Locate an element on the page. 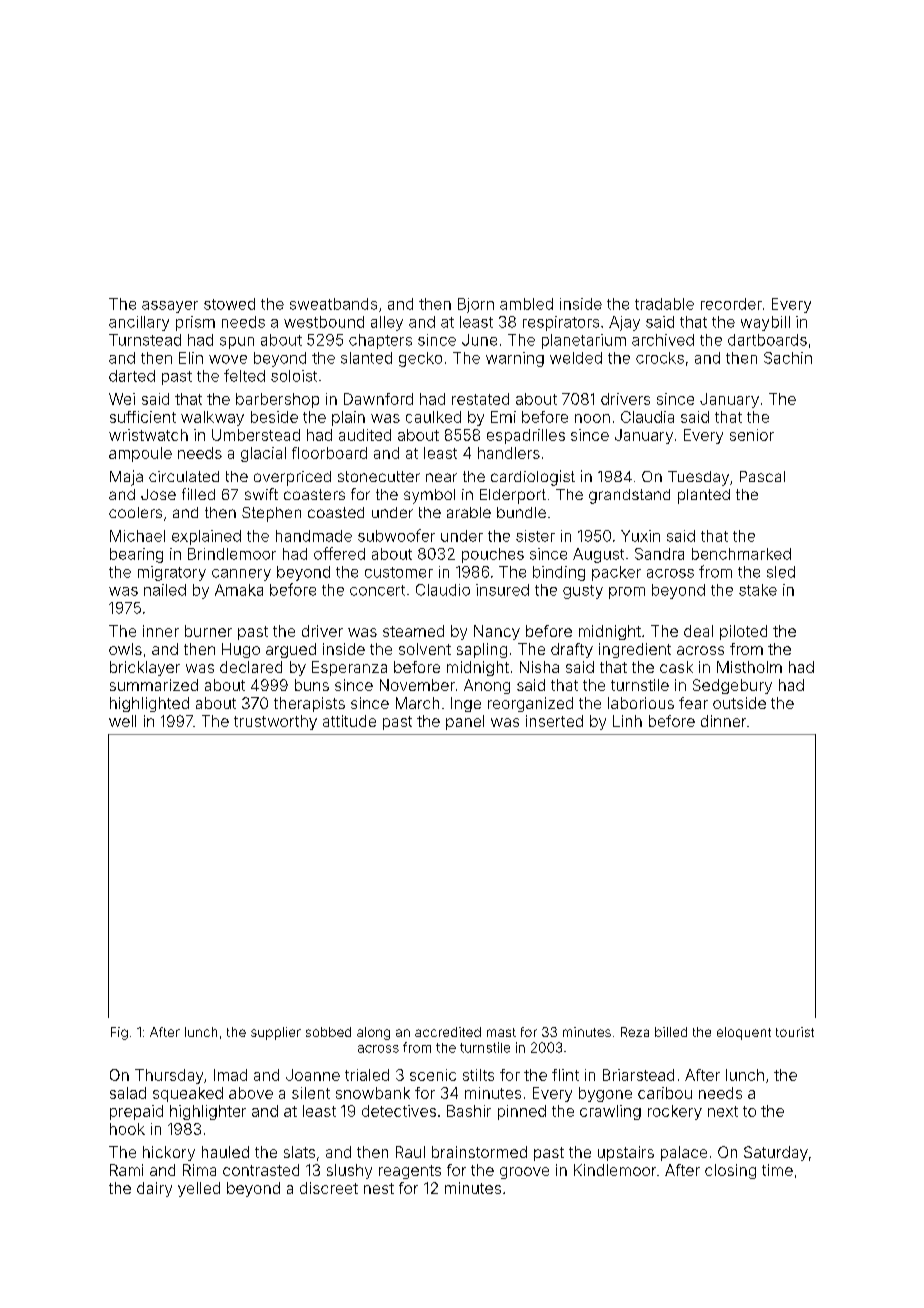  crocks is located at coordinates (660, 358).
